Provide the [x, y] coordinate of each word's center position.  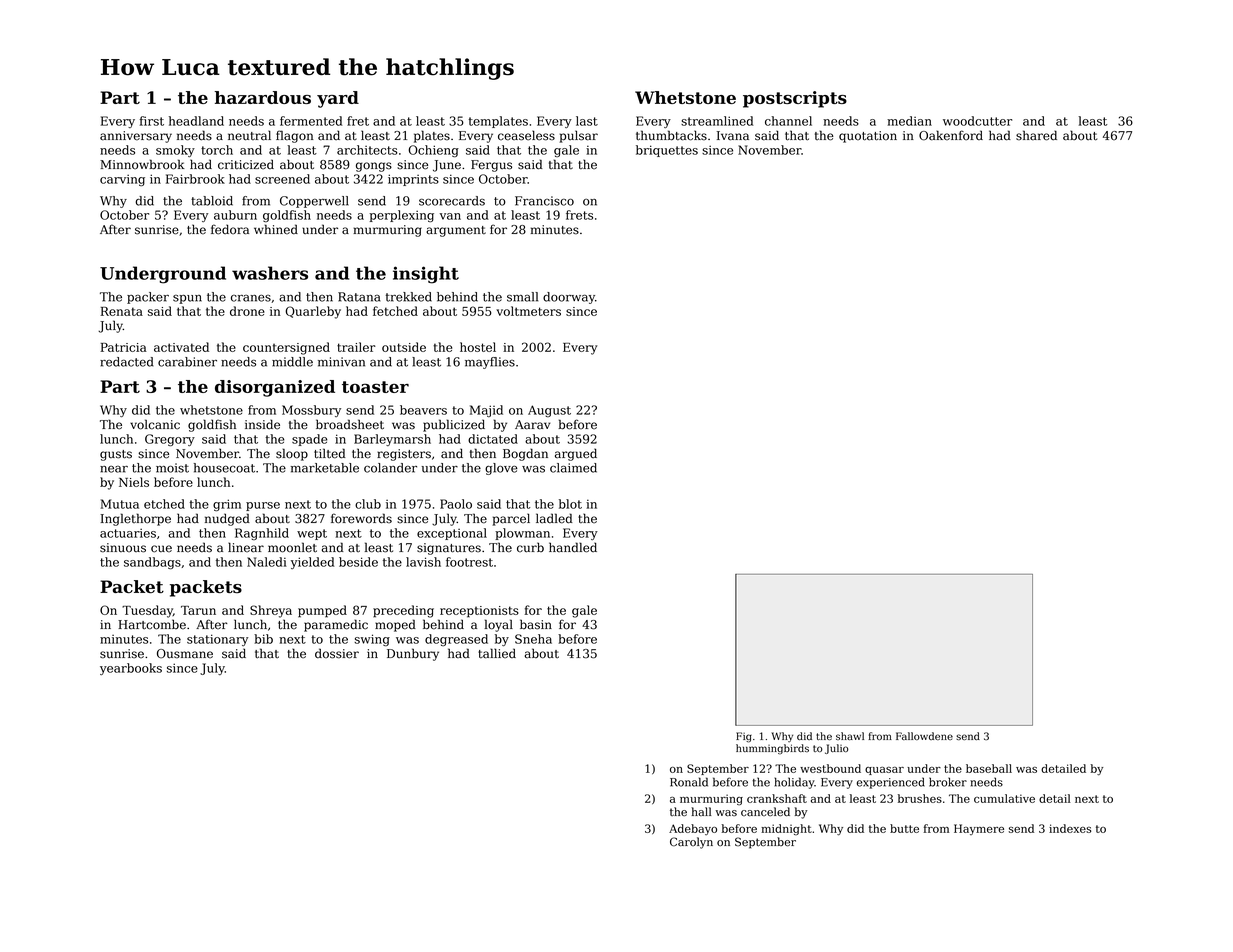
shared [1036, 135]
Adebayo [693, 829]
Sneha [533, 639]
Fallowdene [924, 736]
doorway [569, 298]
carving [122, 180]
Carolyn [691, 843]
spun [187, 299]
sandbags [152, 563]
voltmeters [528, 311]
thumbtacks [671, 135]
